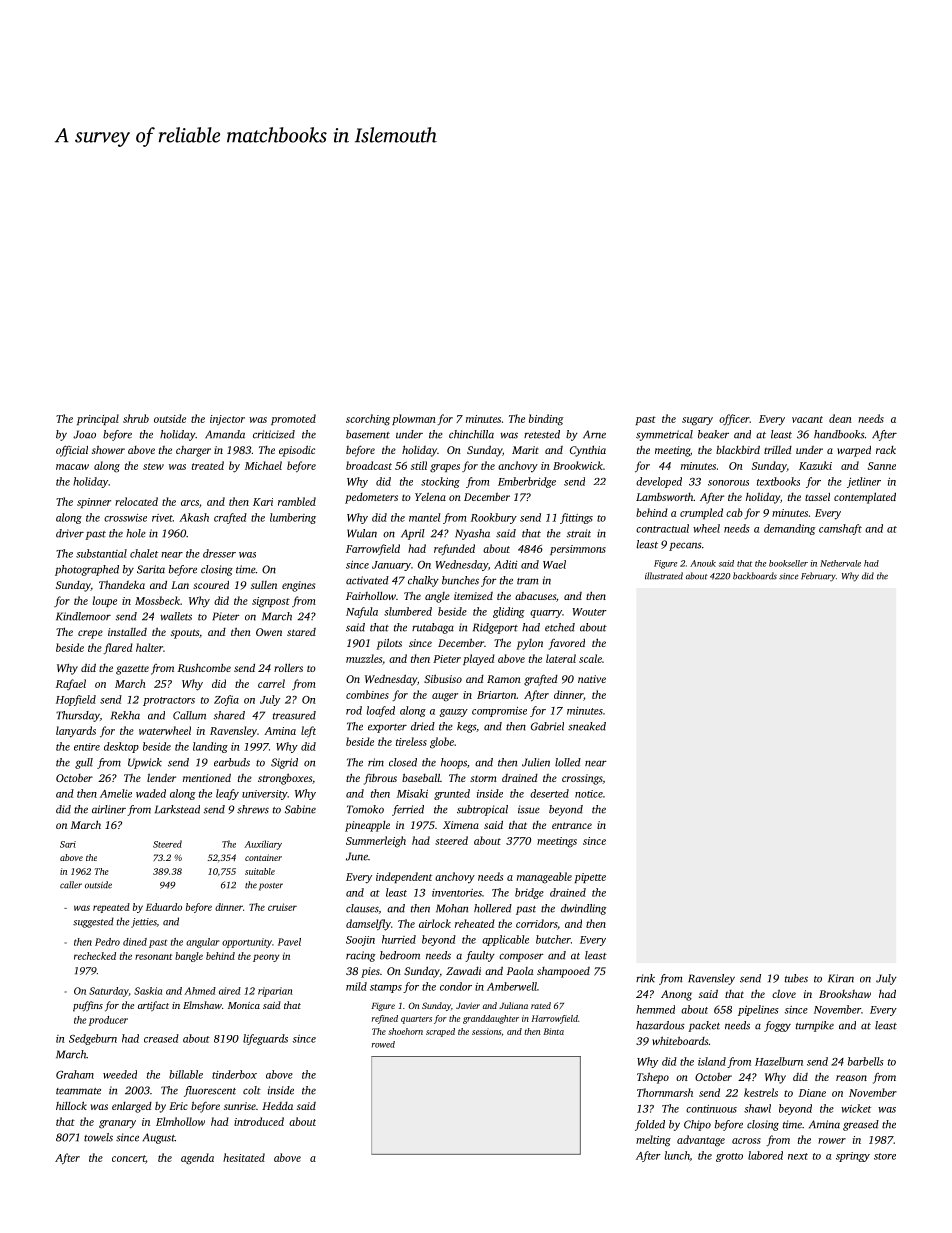  I want to click on entrance, so click(572, 825).
